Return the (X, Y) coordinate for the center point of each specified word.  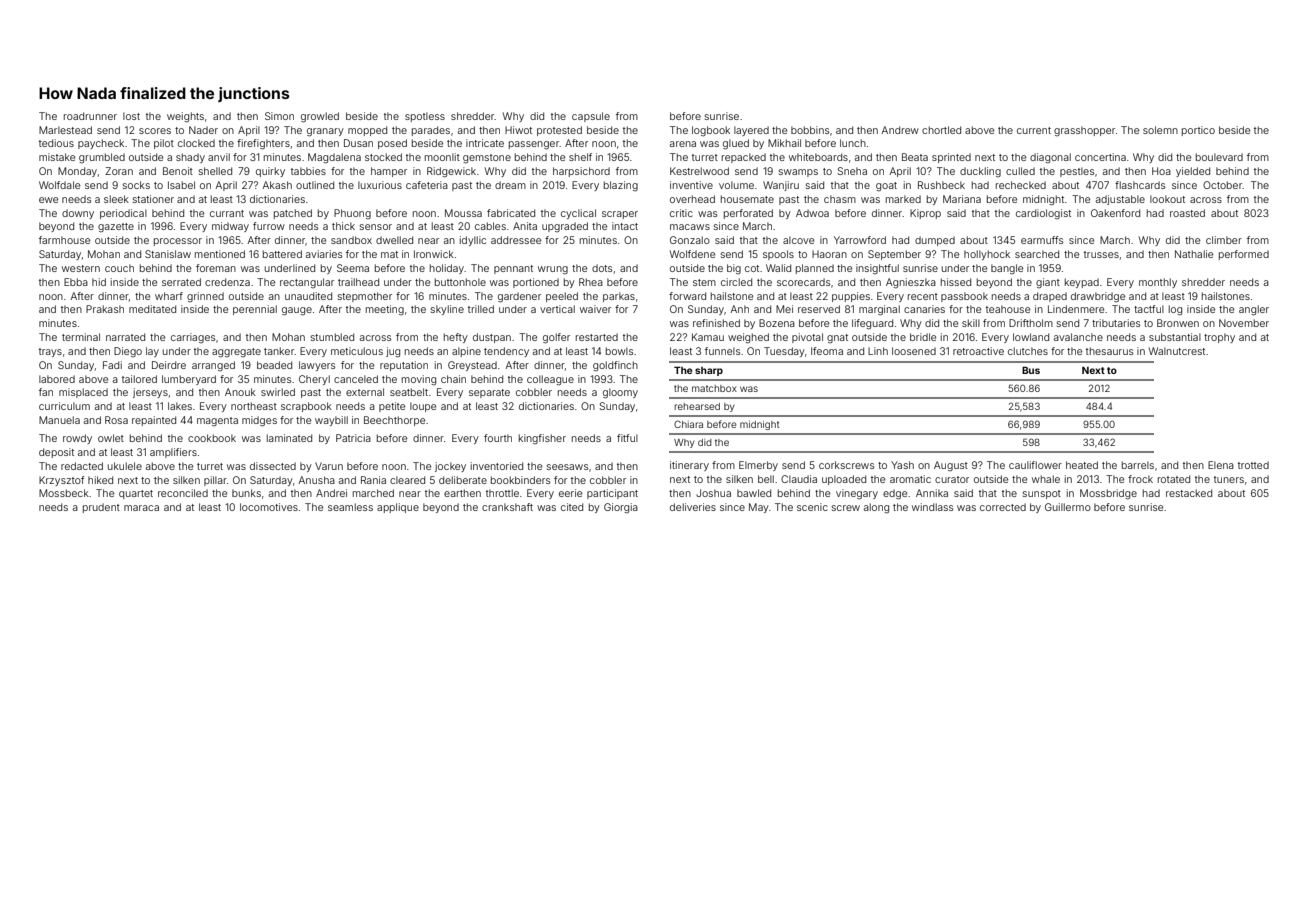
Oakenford (1115, 213)
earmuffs (1042, 240)
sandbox (351, 240)
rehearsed (697, 406)
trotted (1253, 465)
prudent (101, 508)
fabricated (511, 213)
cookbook (212, 438)
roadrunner (90, 116)
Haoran (829, 254)
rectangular (307, 283)
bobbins (810, 130)
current (1034, 130)
